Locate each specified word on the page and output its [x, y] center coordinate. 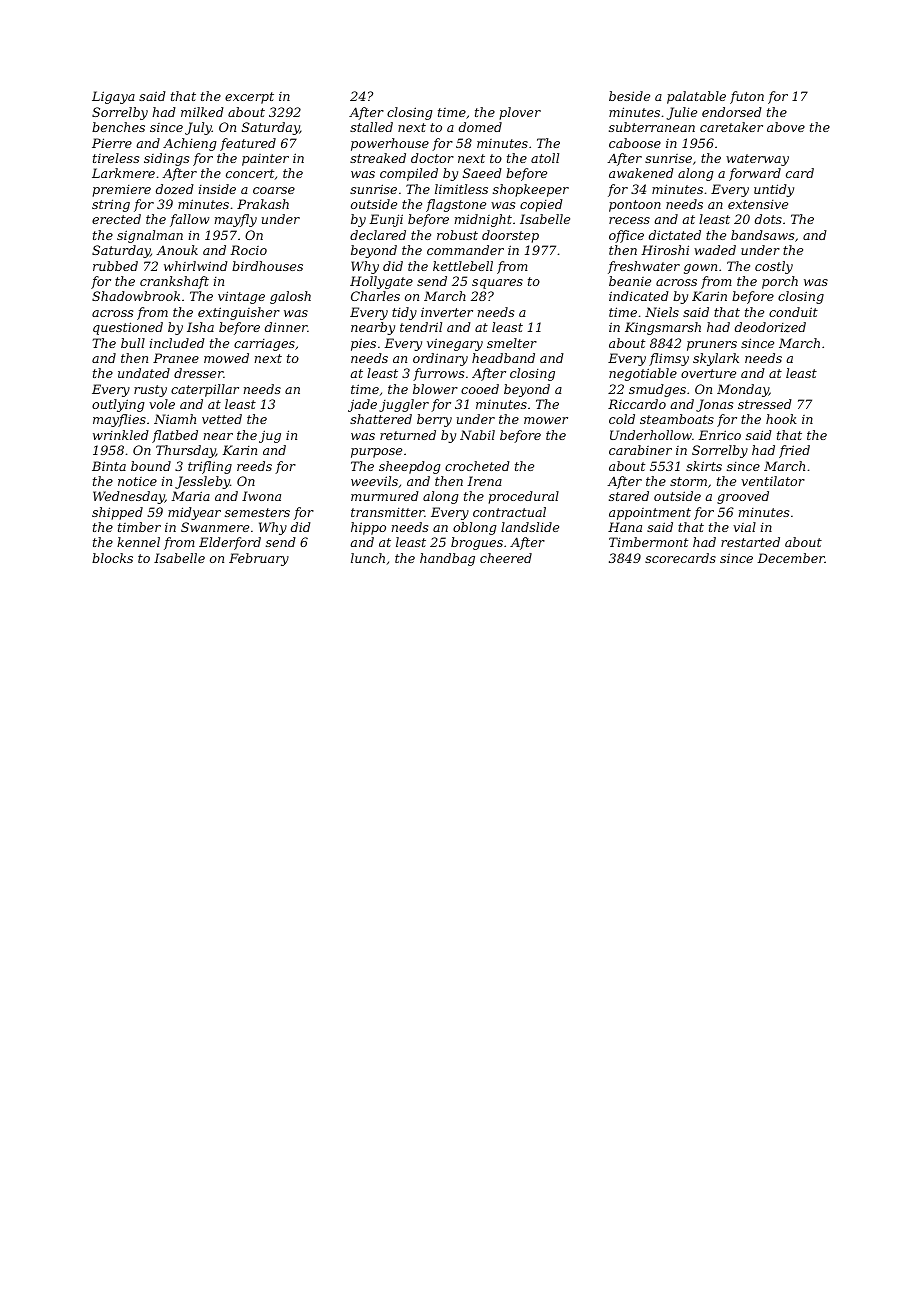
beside [629, 96]
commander [465, 250]
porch [780, 282]
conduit [793, 312]
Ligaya [113, 97]
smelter [512, 343]
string [111, 205]
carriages [264, 345]
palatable [696, 97]
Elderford [230, 543]
